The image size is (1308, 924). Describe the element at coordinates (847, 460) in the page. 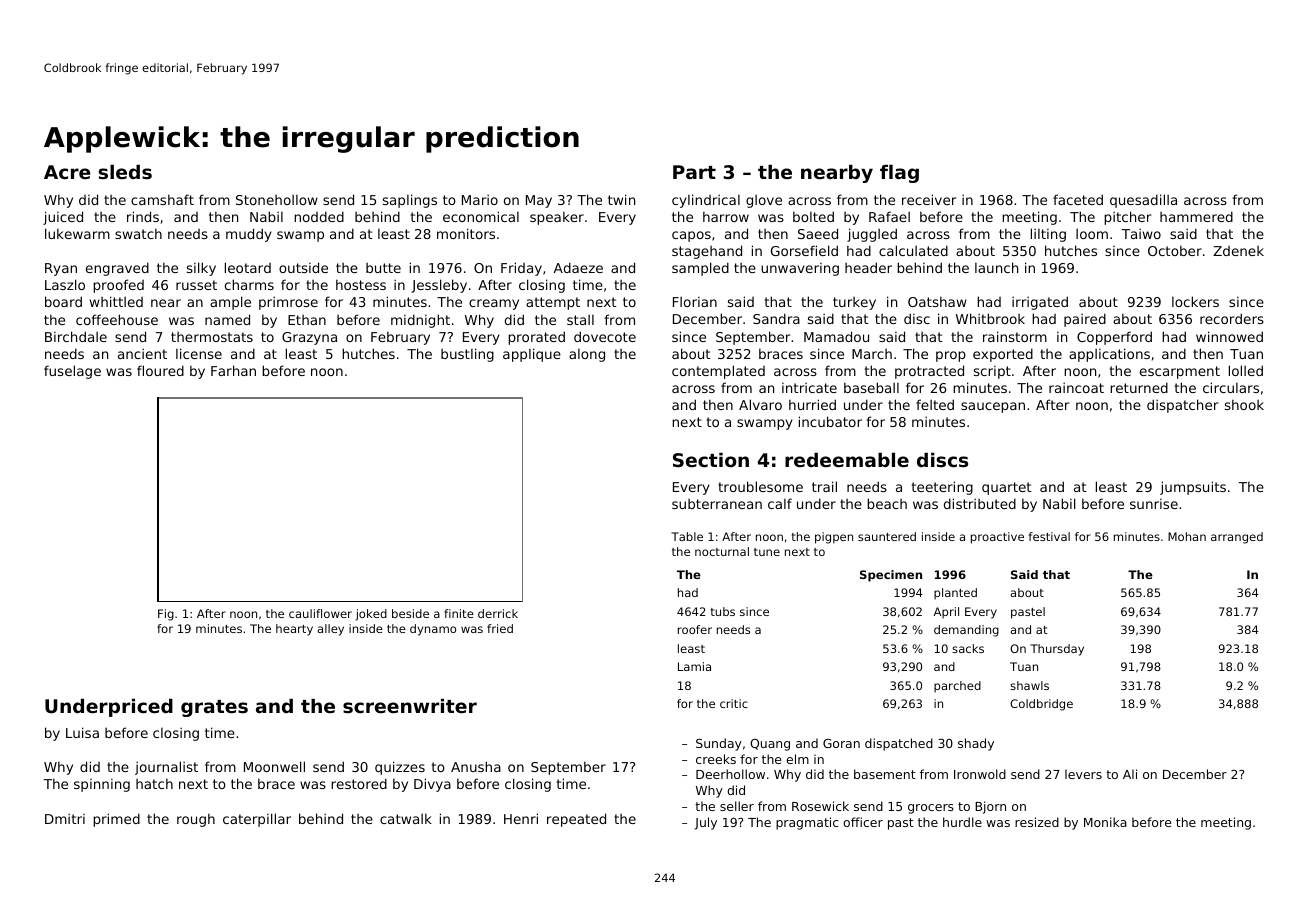

I see `redeemable` at that location.
